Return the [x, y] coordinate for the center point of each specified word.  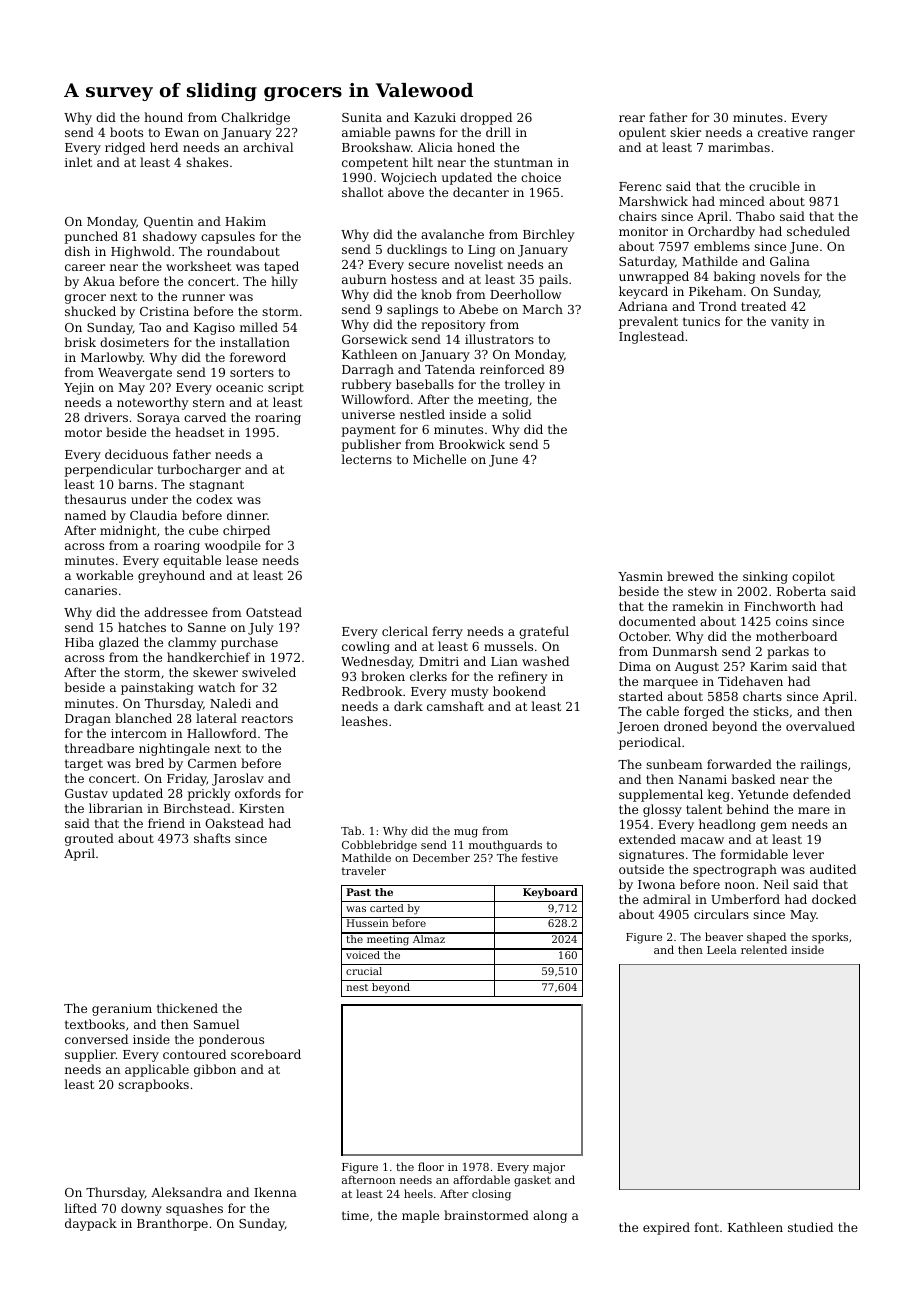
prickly [209, 794]
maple [420, 1216]
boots [126, 132]
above [406, 192]
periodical [650, 743]
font [706, 1227]
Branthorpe [172, 1224]
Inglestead [651, 337]
